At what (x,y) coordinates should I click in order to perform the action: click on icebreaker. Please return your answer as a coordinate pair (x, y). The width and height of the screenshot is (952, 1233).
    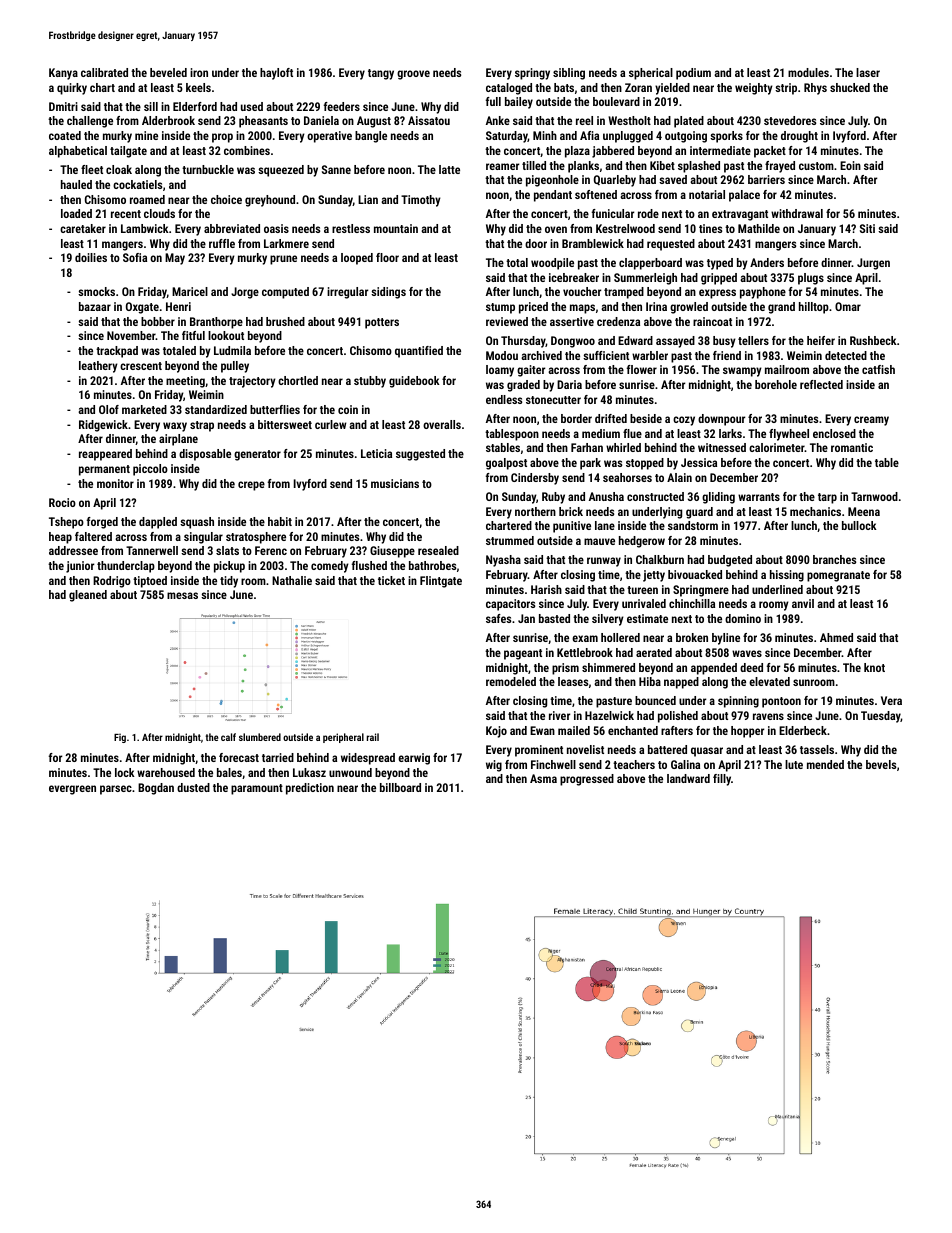
    Looking at the image, I should click on (574, 277).
